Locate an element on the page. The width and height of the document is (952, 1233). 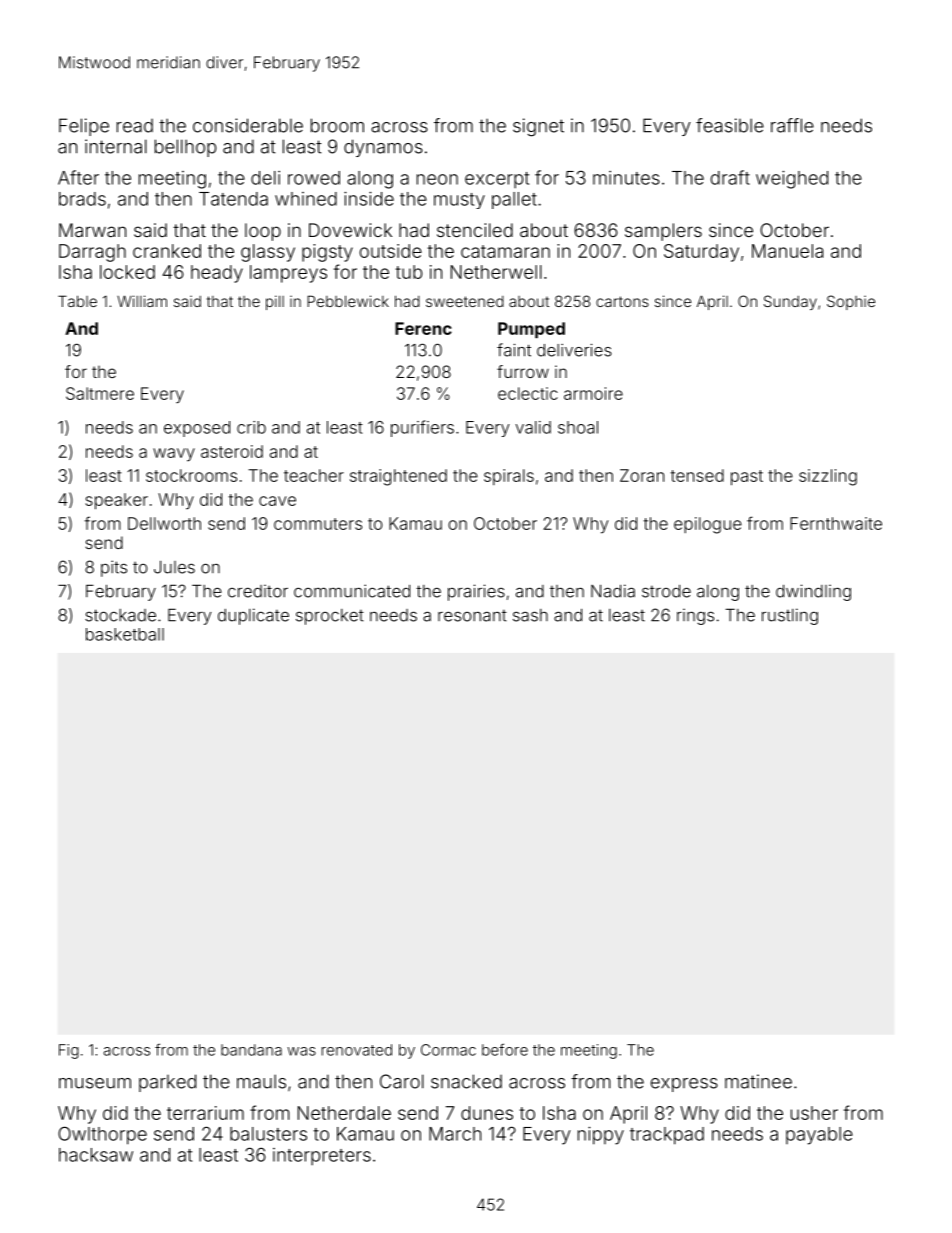
duplicate is located at coordinates (253, 616).
